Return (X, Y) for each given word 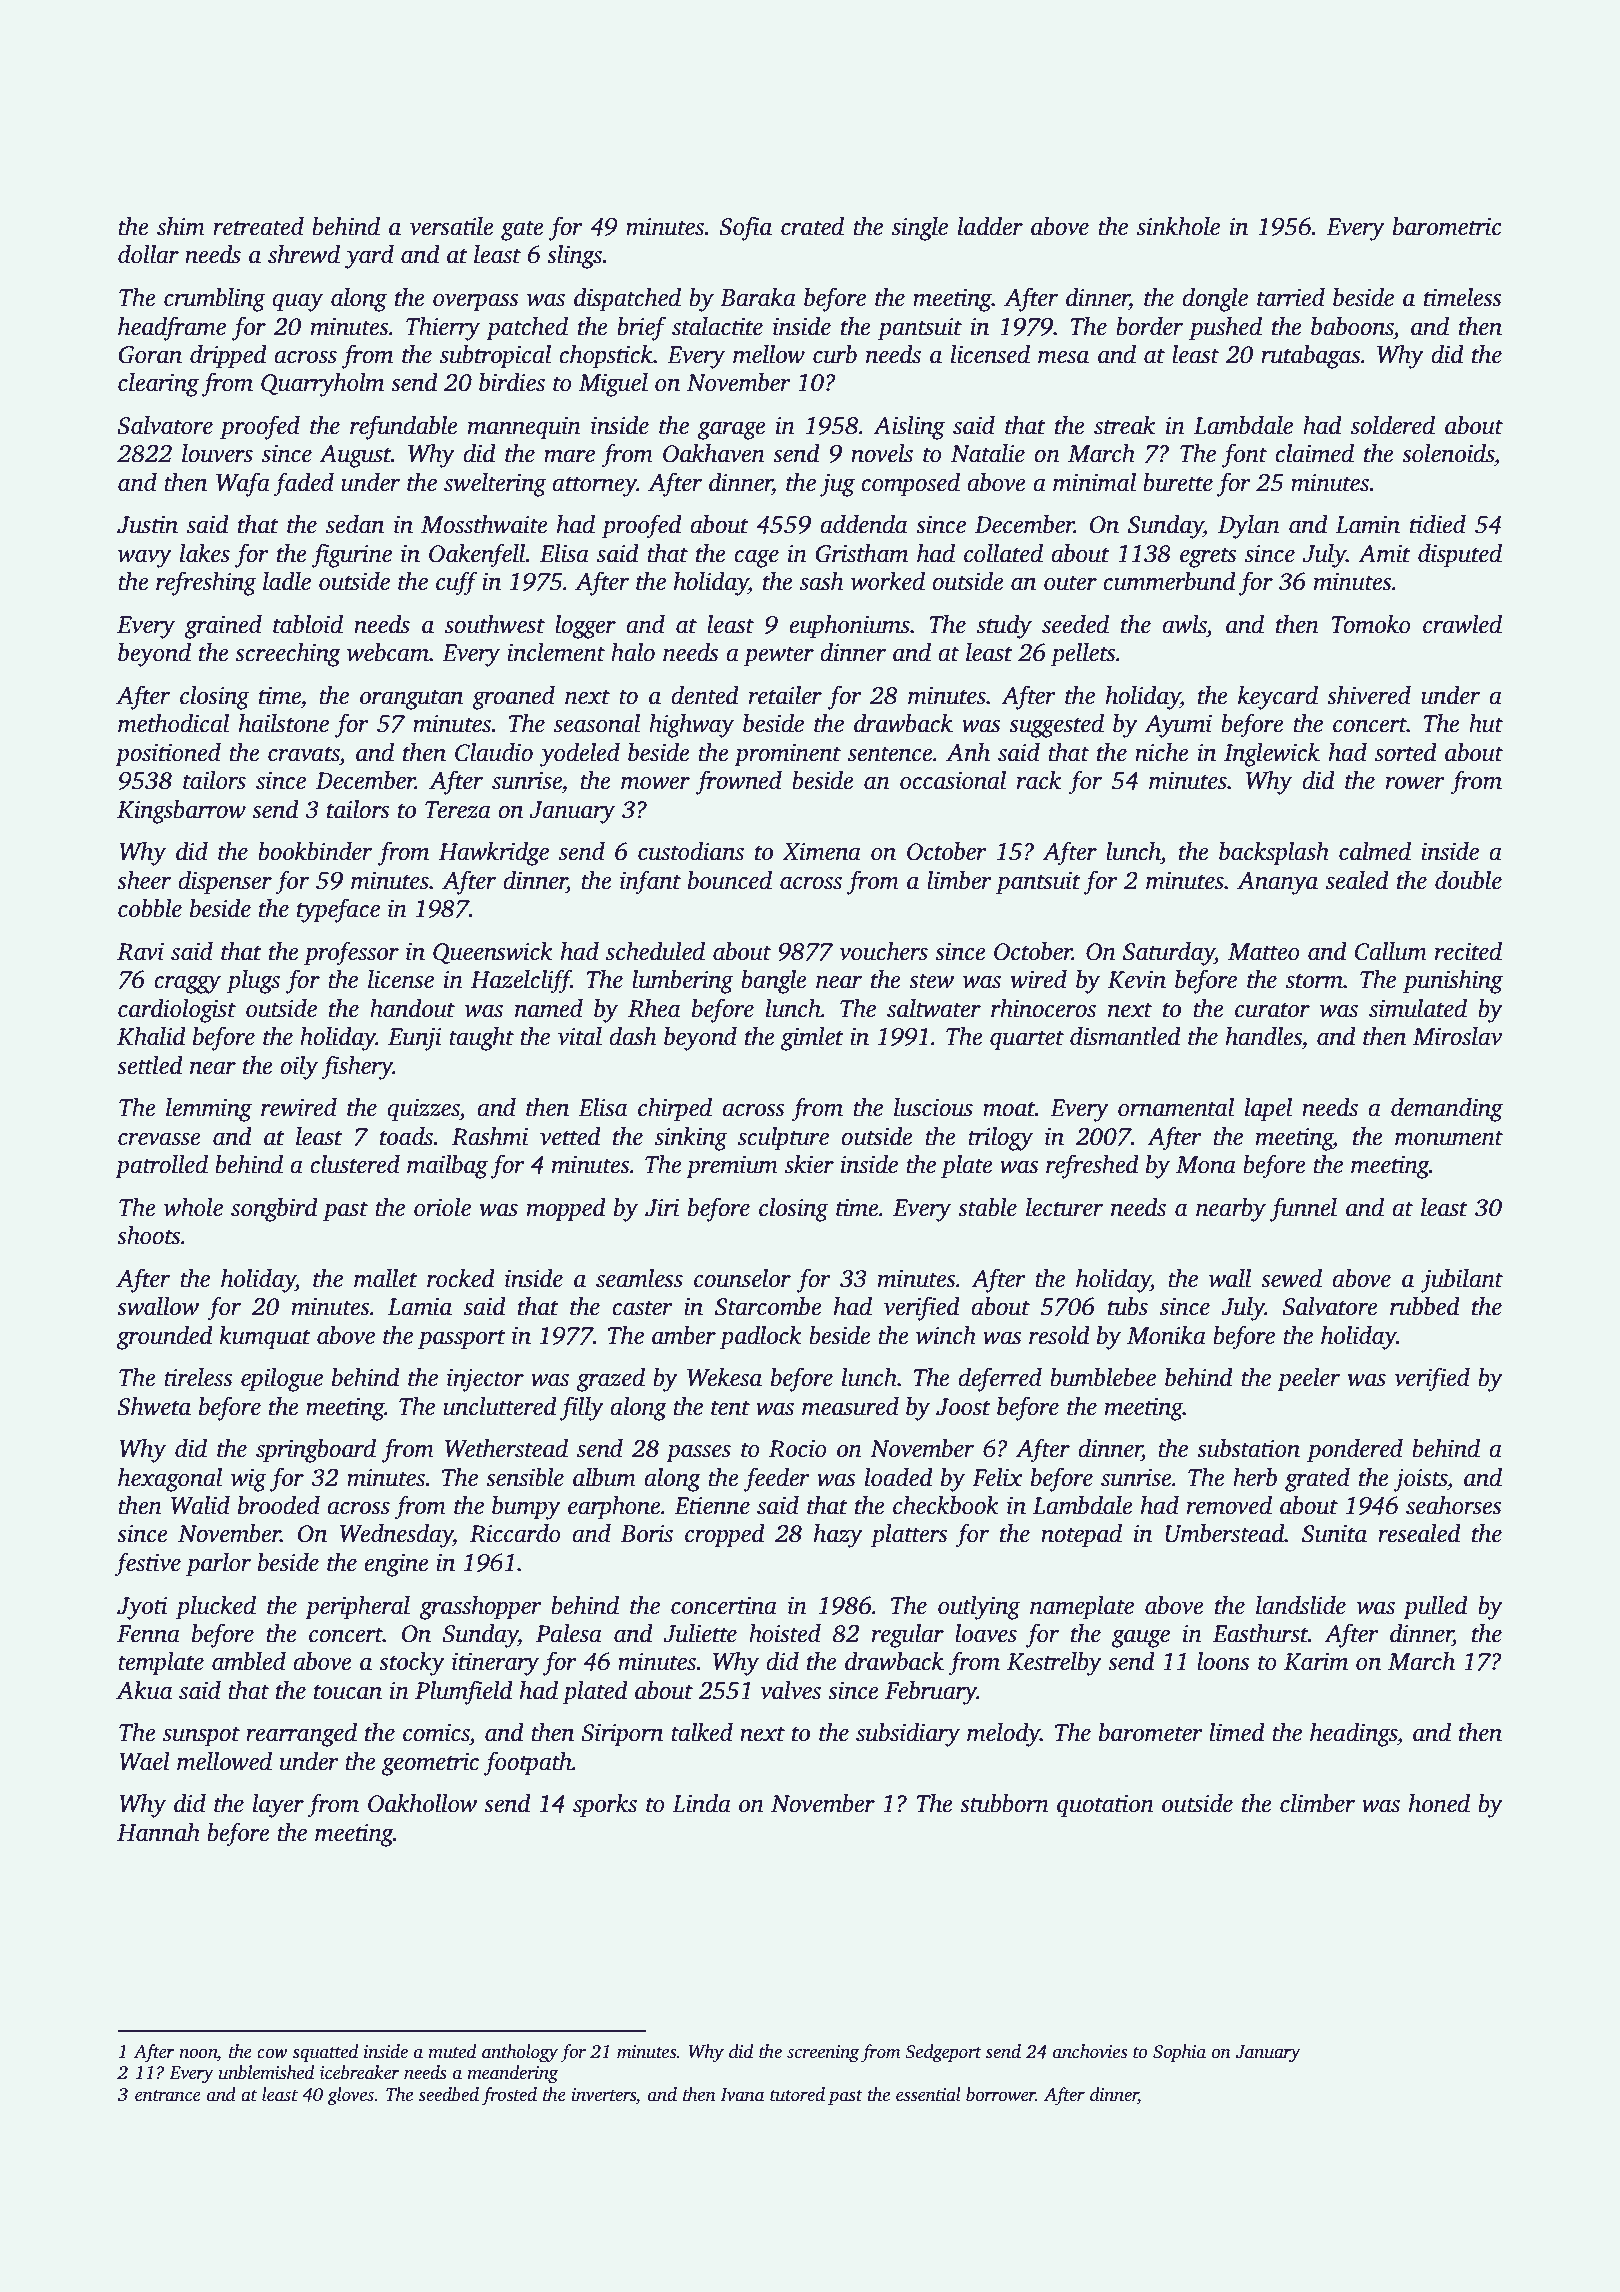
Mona (1206, 1165)
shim (181, 226)
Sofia (745, 228)
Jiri (662, 1208)
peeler (1308, 1380)
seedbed (449, 2094)
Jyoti (142, 1608)
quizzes (423, 1110)
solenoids (1448, 453)
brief (641, 328)
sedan (355, 524)
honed (1439, 1803)
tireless (198, 1377)
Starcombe (768, 1306)
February (931, 1693)
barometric (1447, 226)
